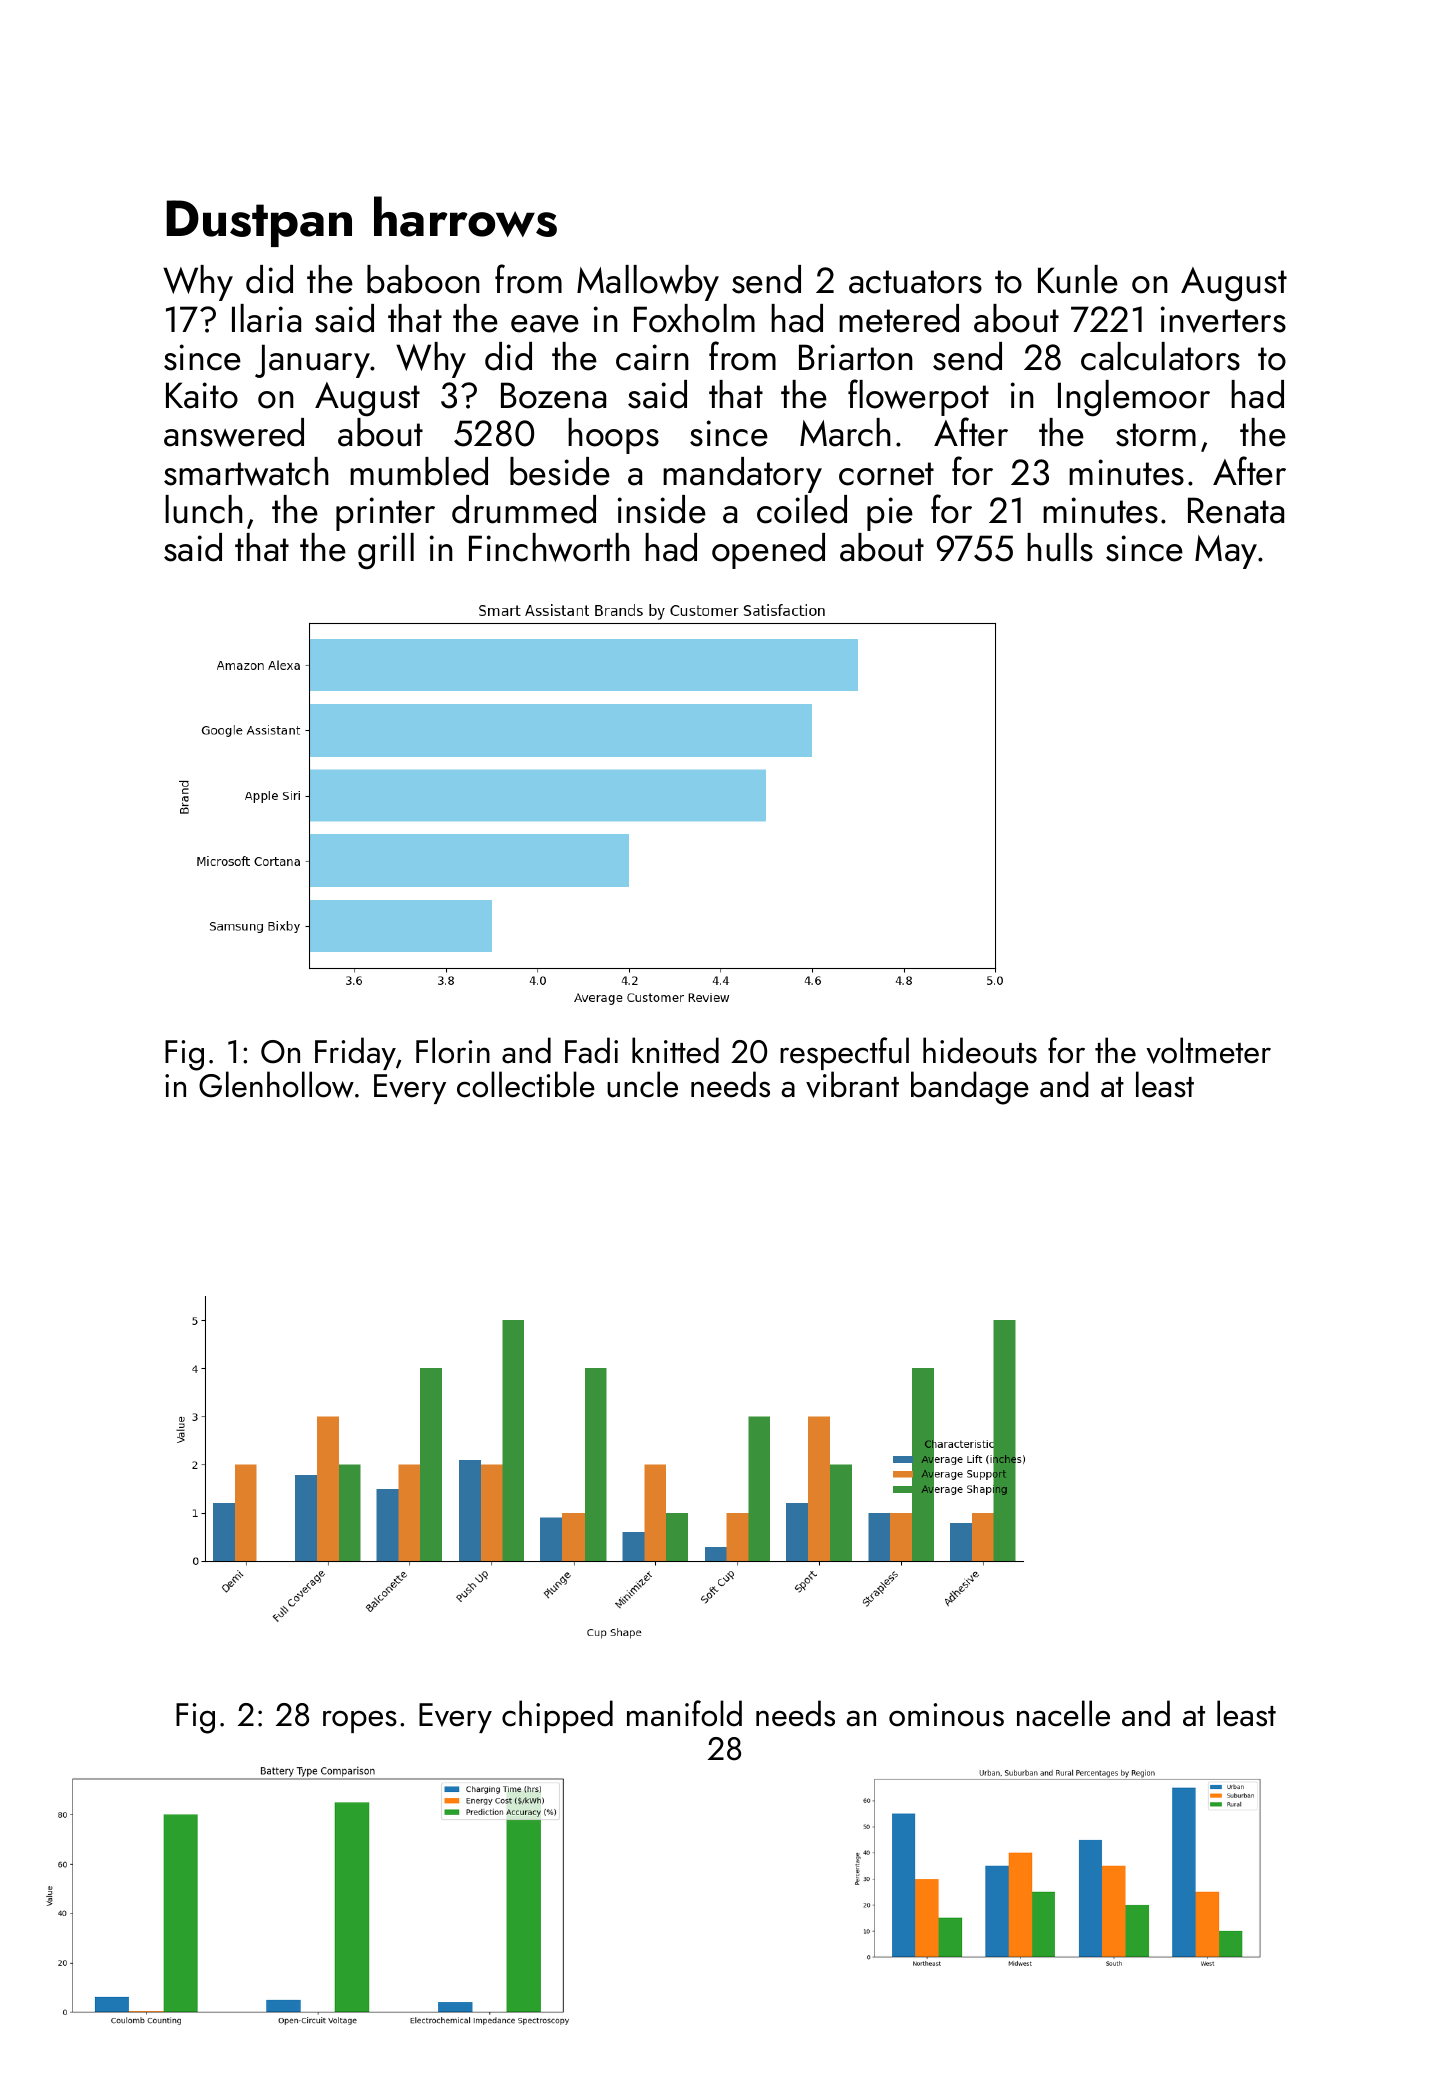 This document has width=1450, height=2100. Describe the element at coordinates (545, 324) in the document. I see `eave` at that location.
